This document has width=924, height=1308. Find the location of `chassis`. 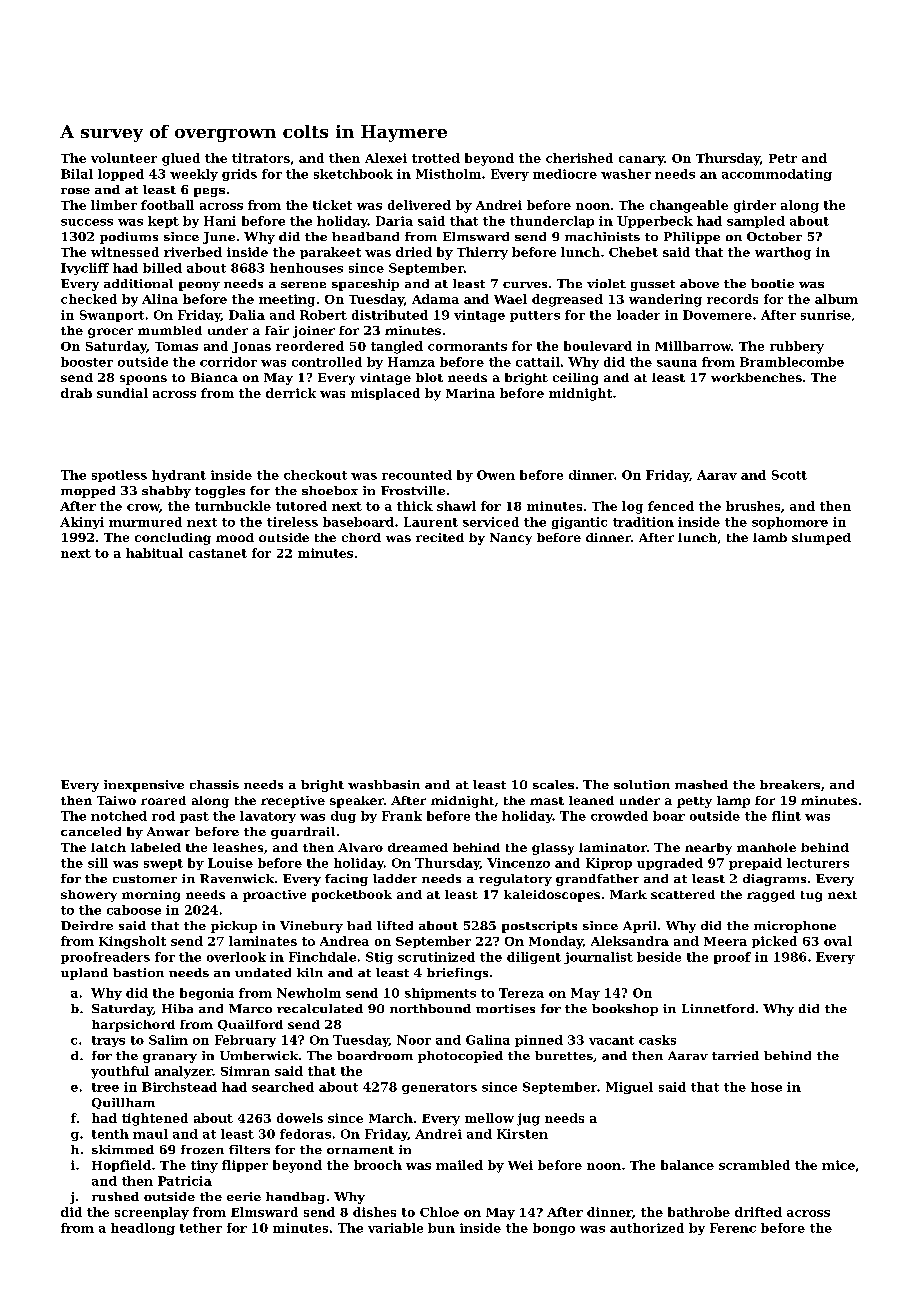

chassis is located at coordinates (214, 784).
